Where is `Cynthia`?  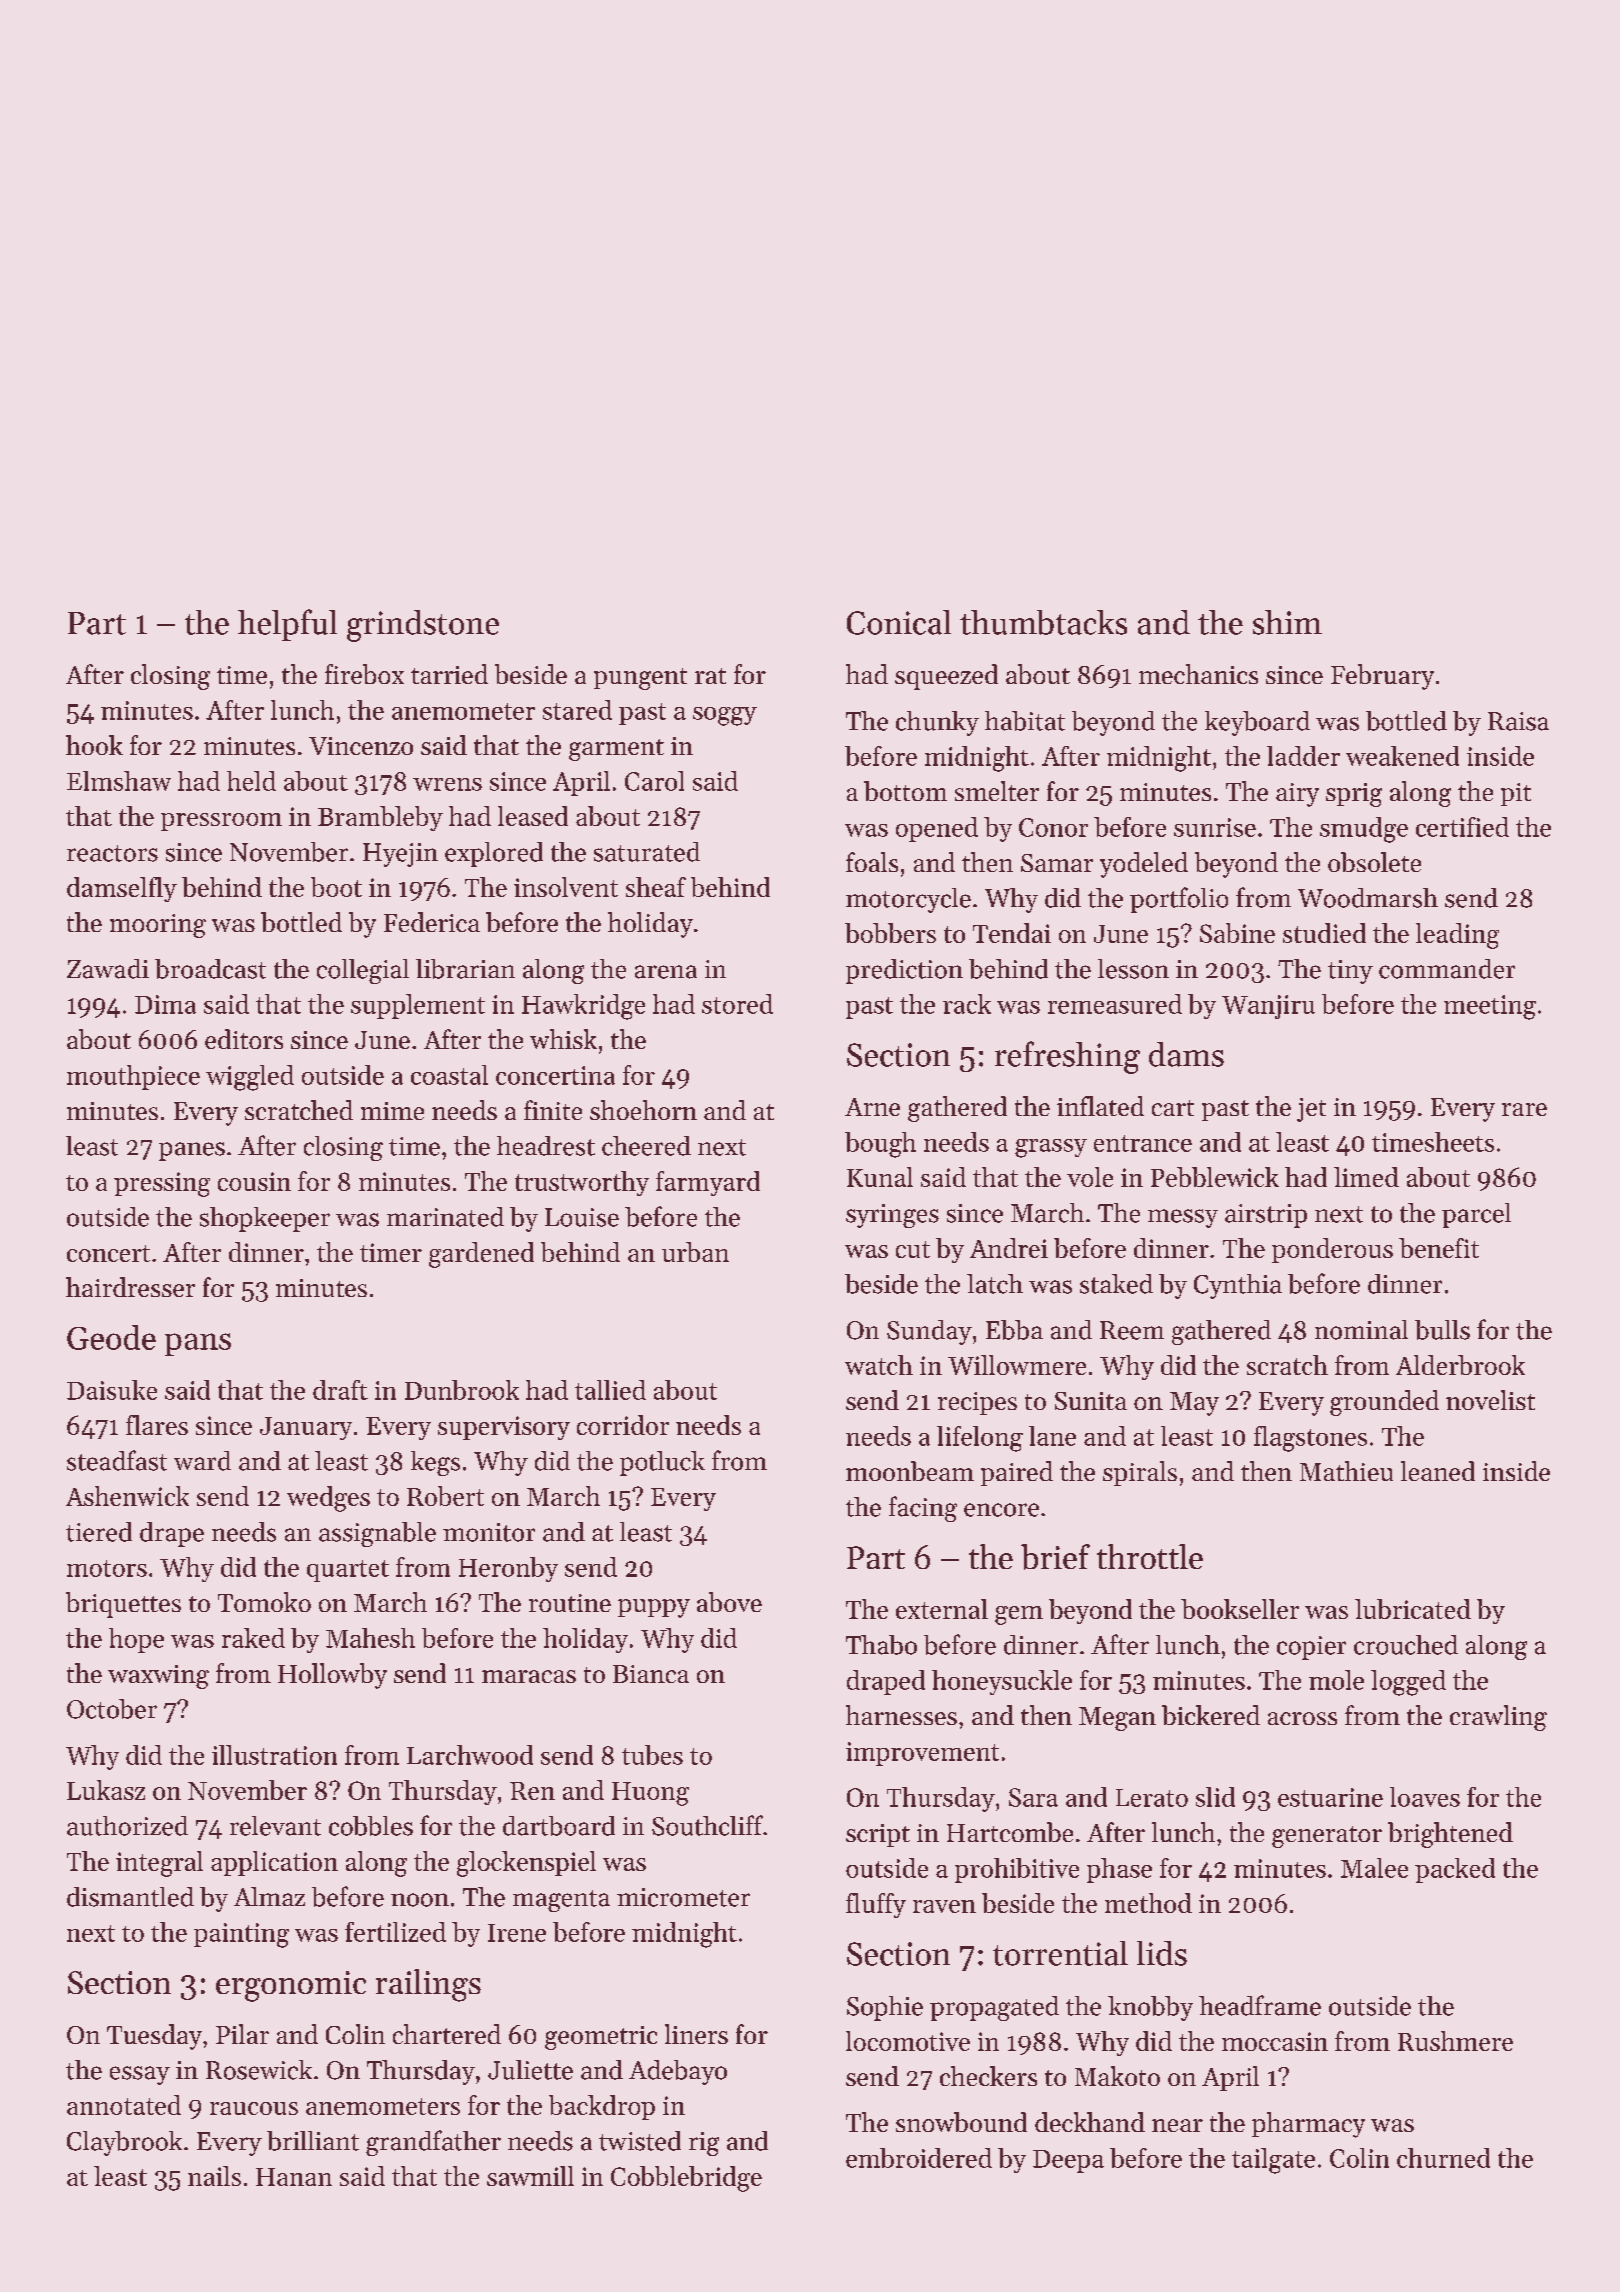
Cynthia is located at coordinates (1238, 1286).
